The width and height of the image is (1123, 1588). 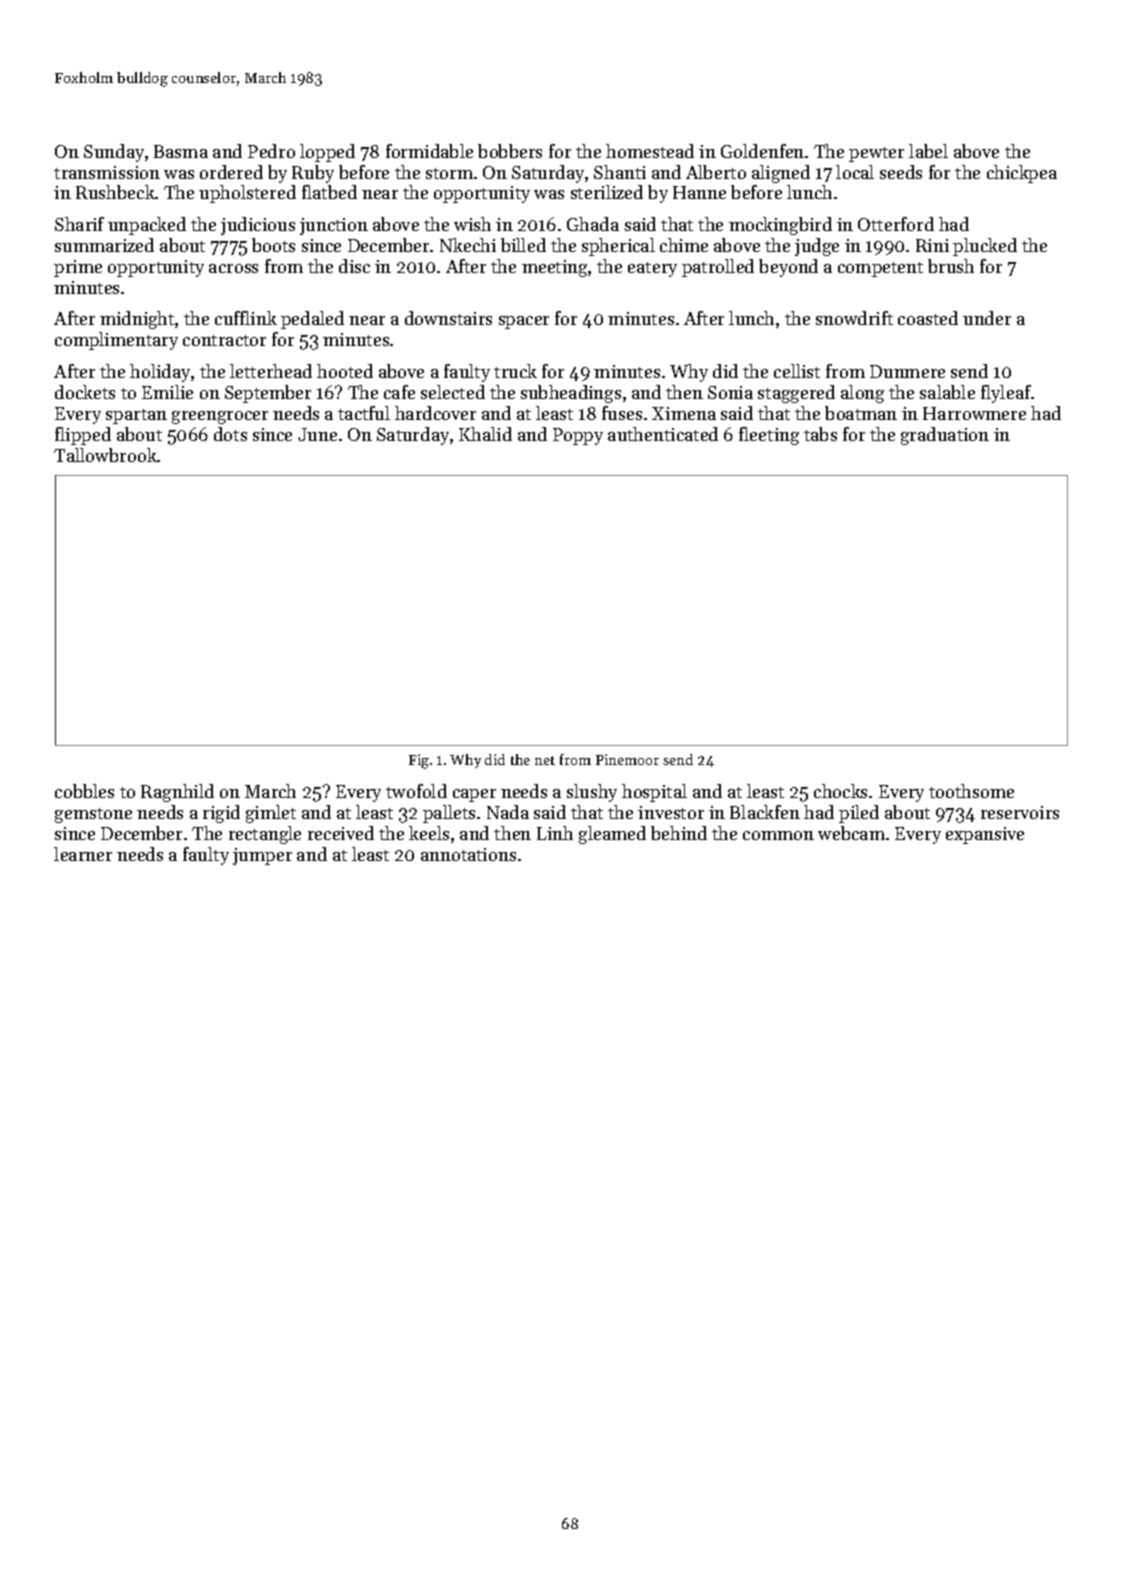 What do you see at coordinates (781, 174) in the image?
I see `aligned` at bounding box center [781, 174].
